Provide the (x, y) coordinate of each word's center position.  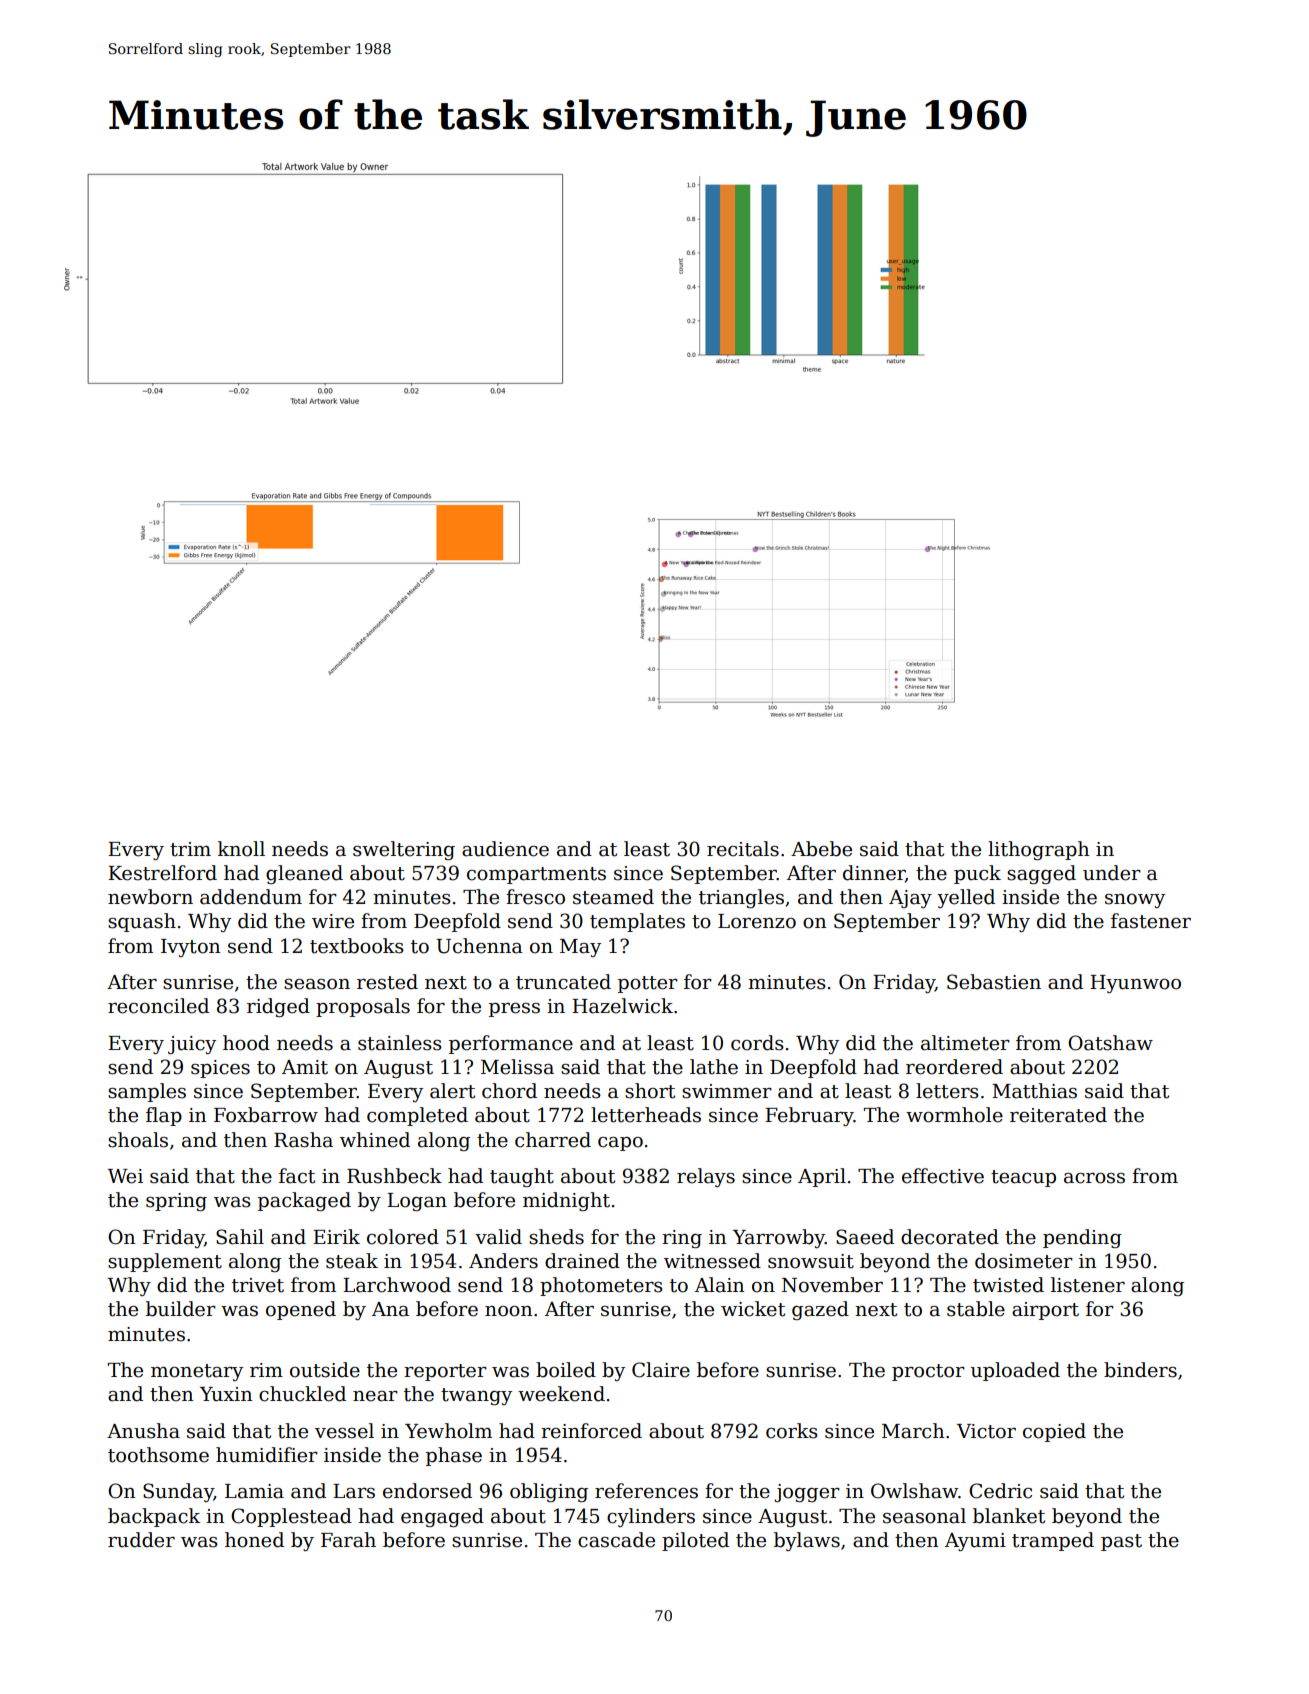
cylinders (651, 1517)
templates (637, 922)
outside (325, 1370)
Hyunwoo (1135, 984)
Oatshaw (1110, 1043)
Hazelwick (622, 1006)
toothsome (158, 1455)
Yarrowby (779, 1238)
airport (1045, 1311)
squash (142, 922)
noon (509, 1311)
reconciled (158, 1006)
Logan (417, 1202)
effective (943, 1176)
